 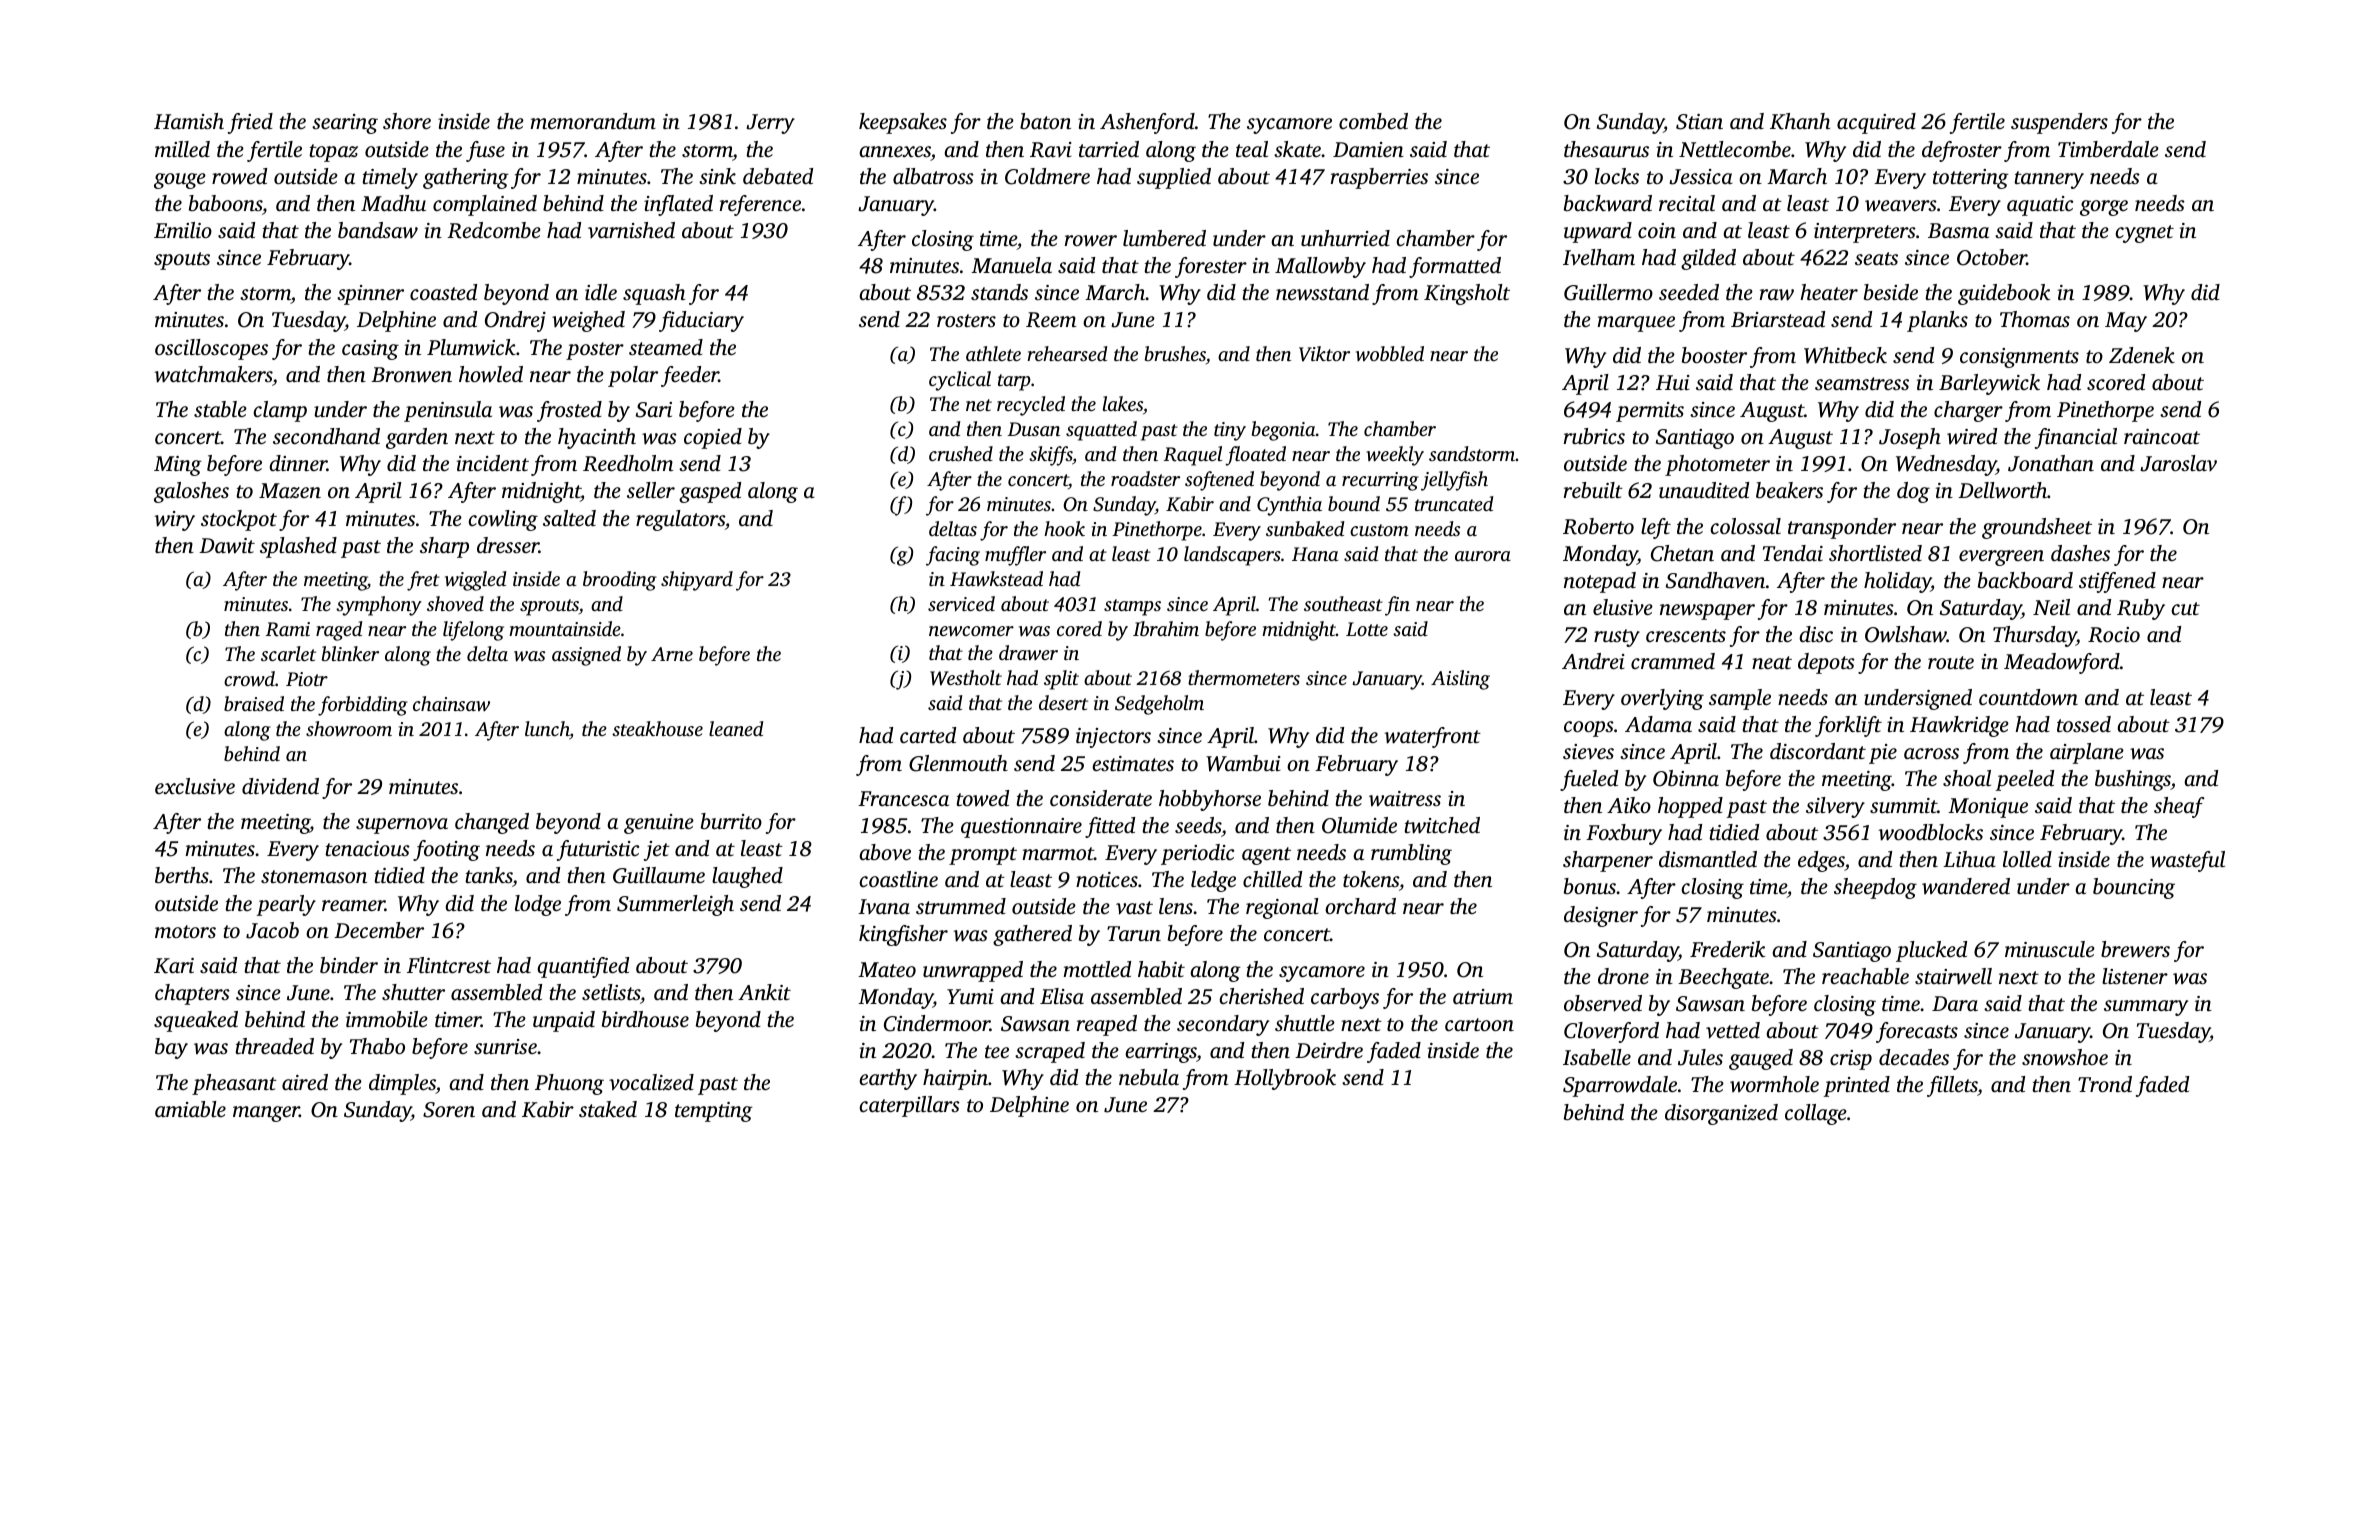 I want to click on fried, so click(x=250, y=123).
